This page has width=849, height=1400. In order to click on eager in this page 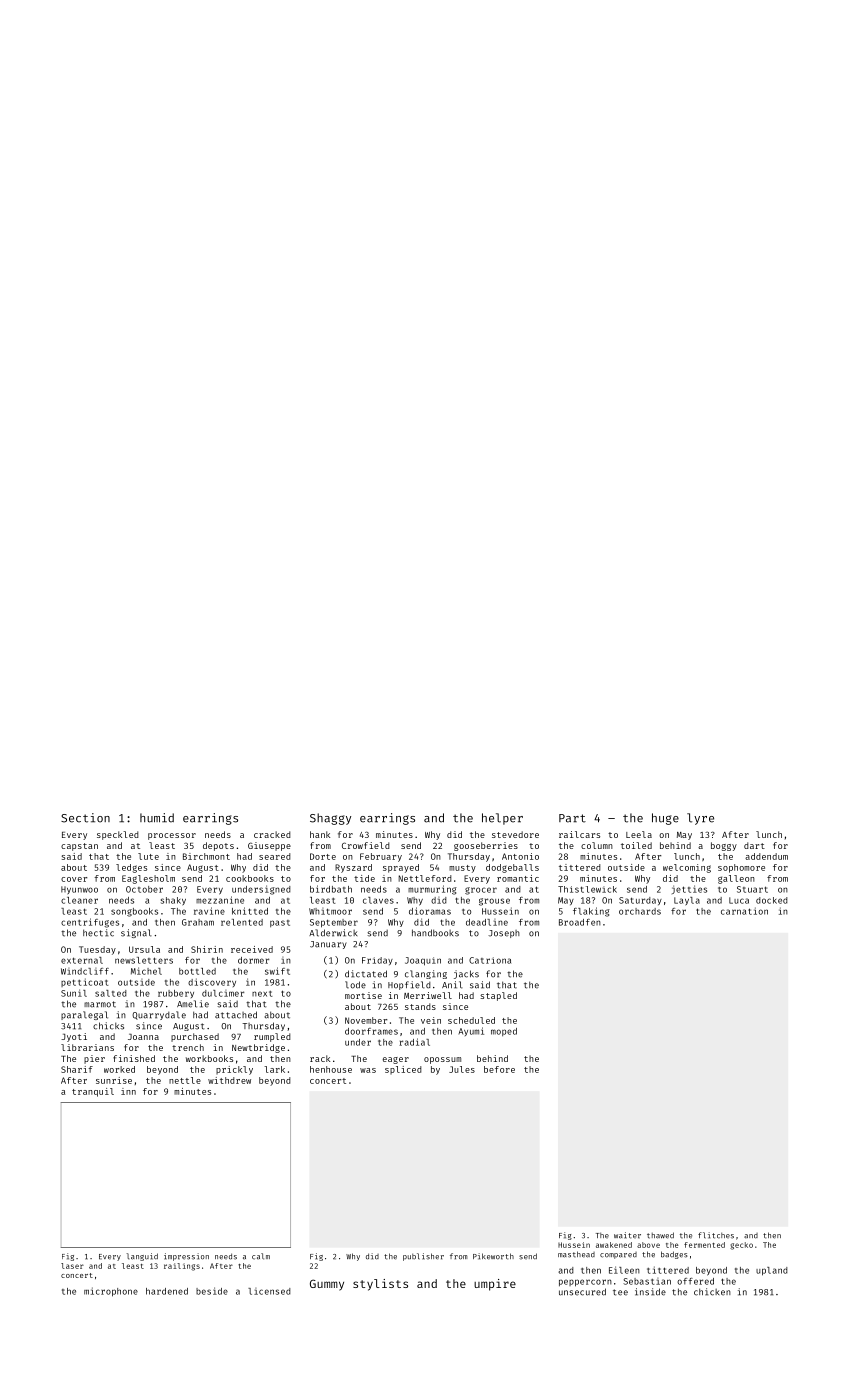, I will do `click(396, 1060)`.
